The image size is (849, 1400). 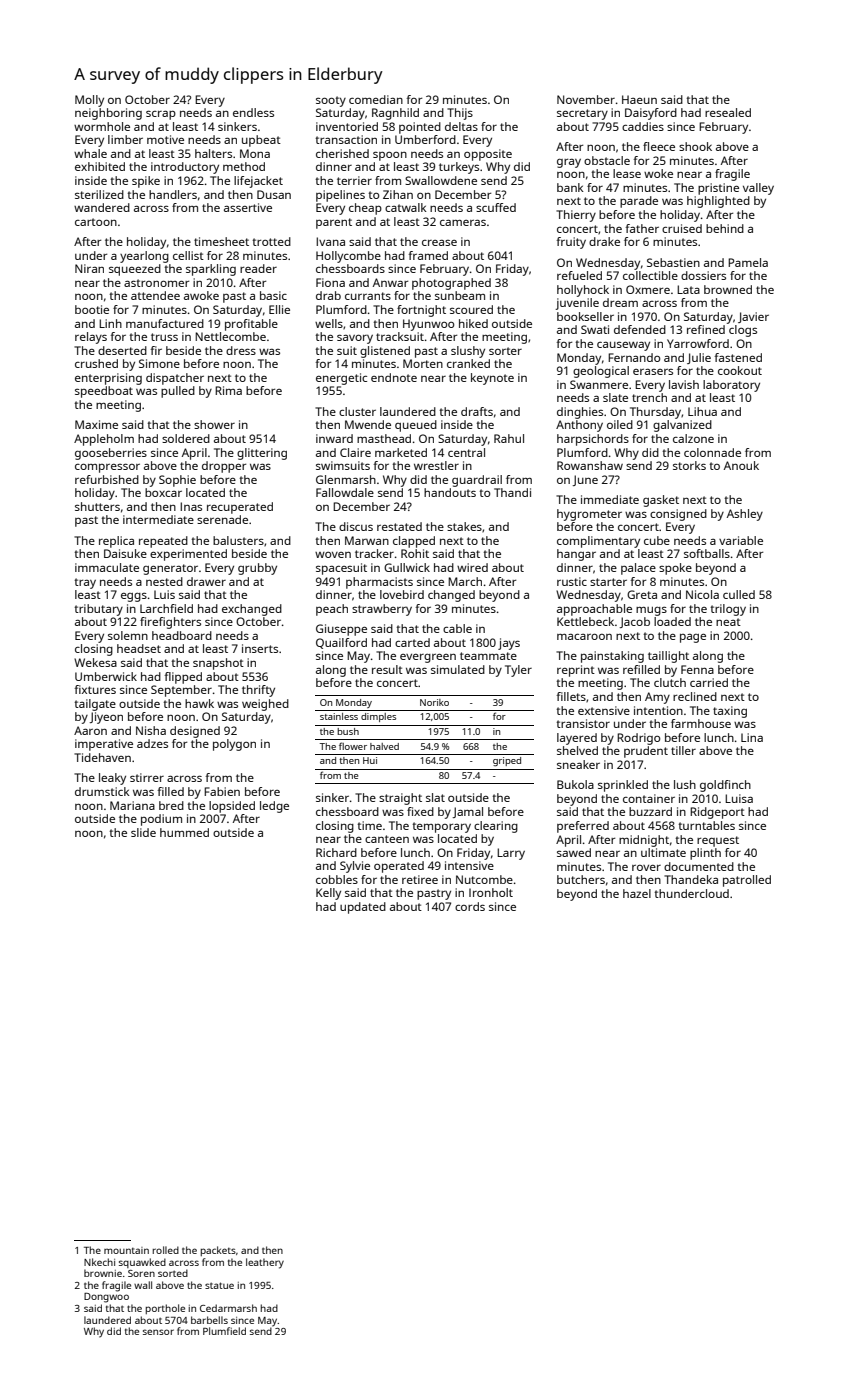 What do you see at coordinates (470, 906) in the document?
I see `cords` at bounding box center [470, 906].
